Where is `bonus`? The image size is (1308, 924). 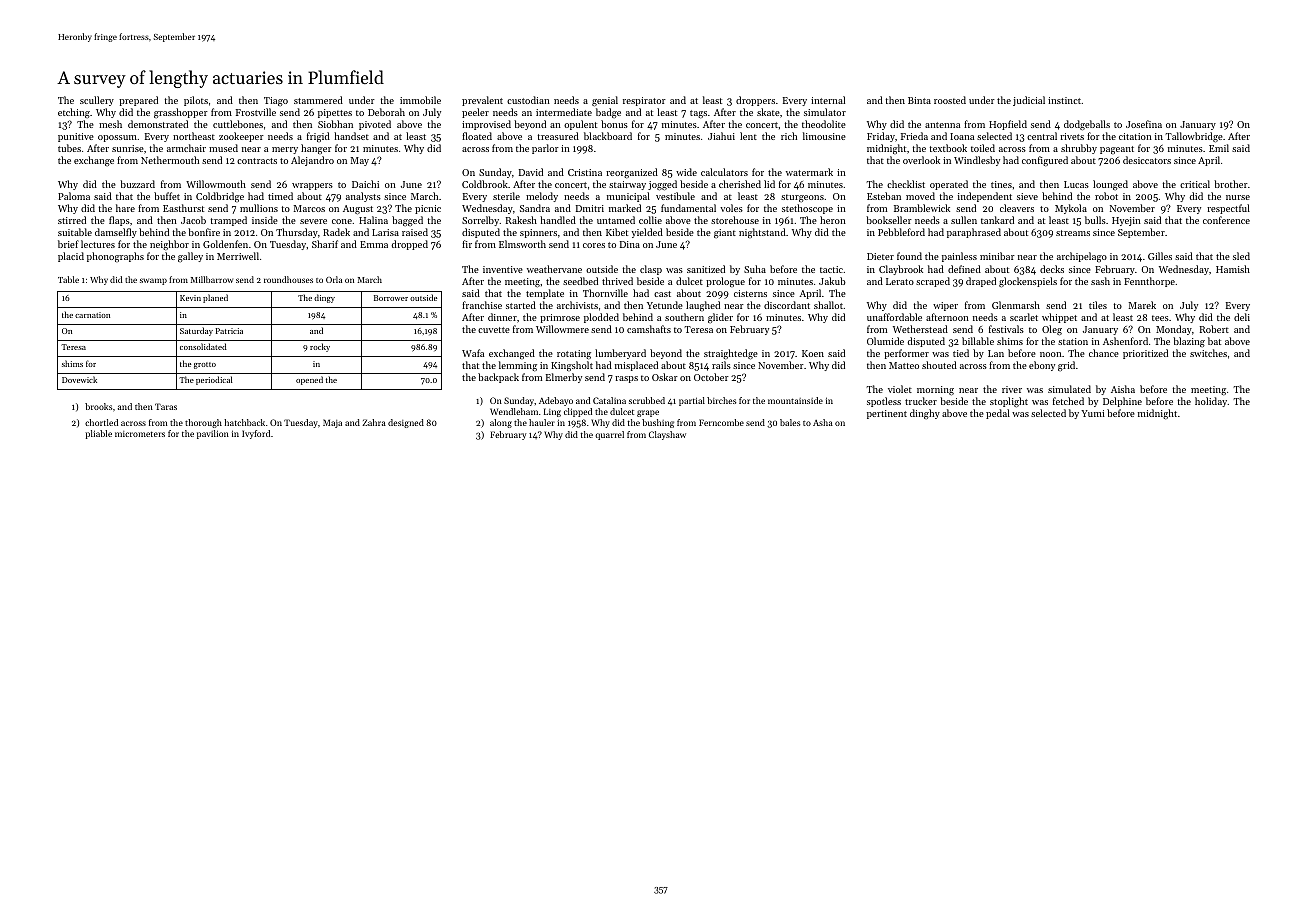 bonus is located at coordinates (614, 124).
